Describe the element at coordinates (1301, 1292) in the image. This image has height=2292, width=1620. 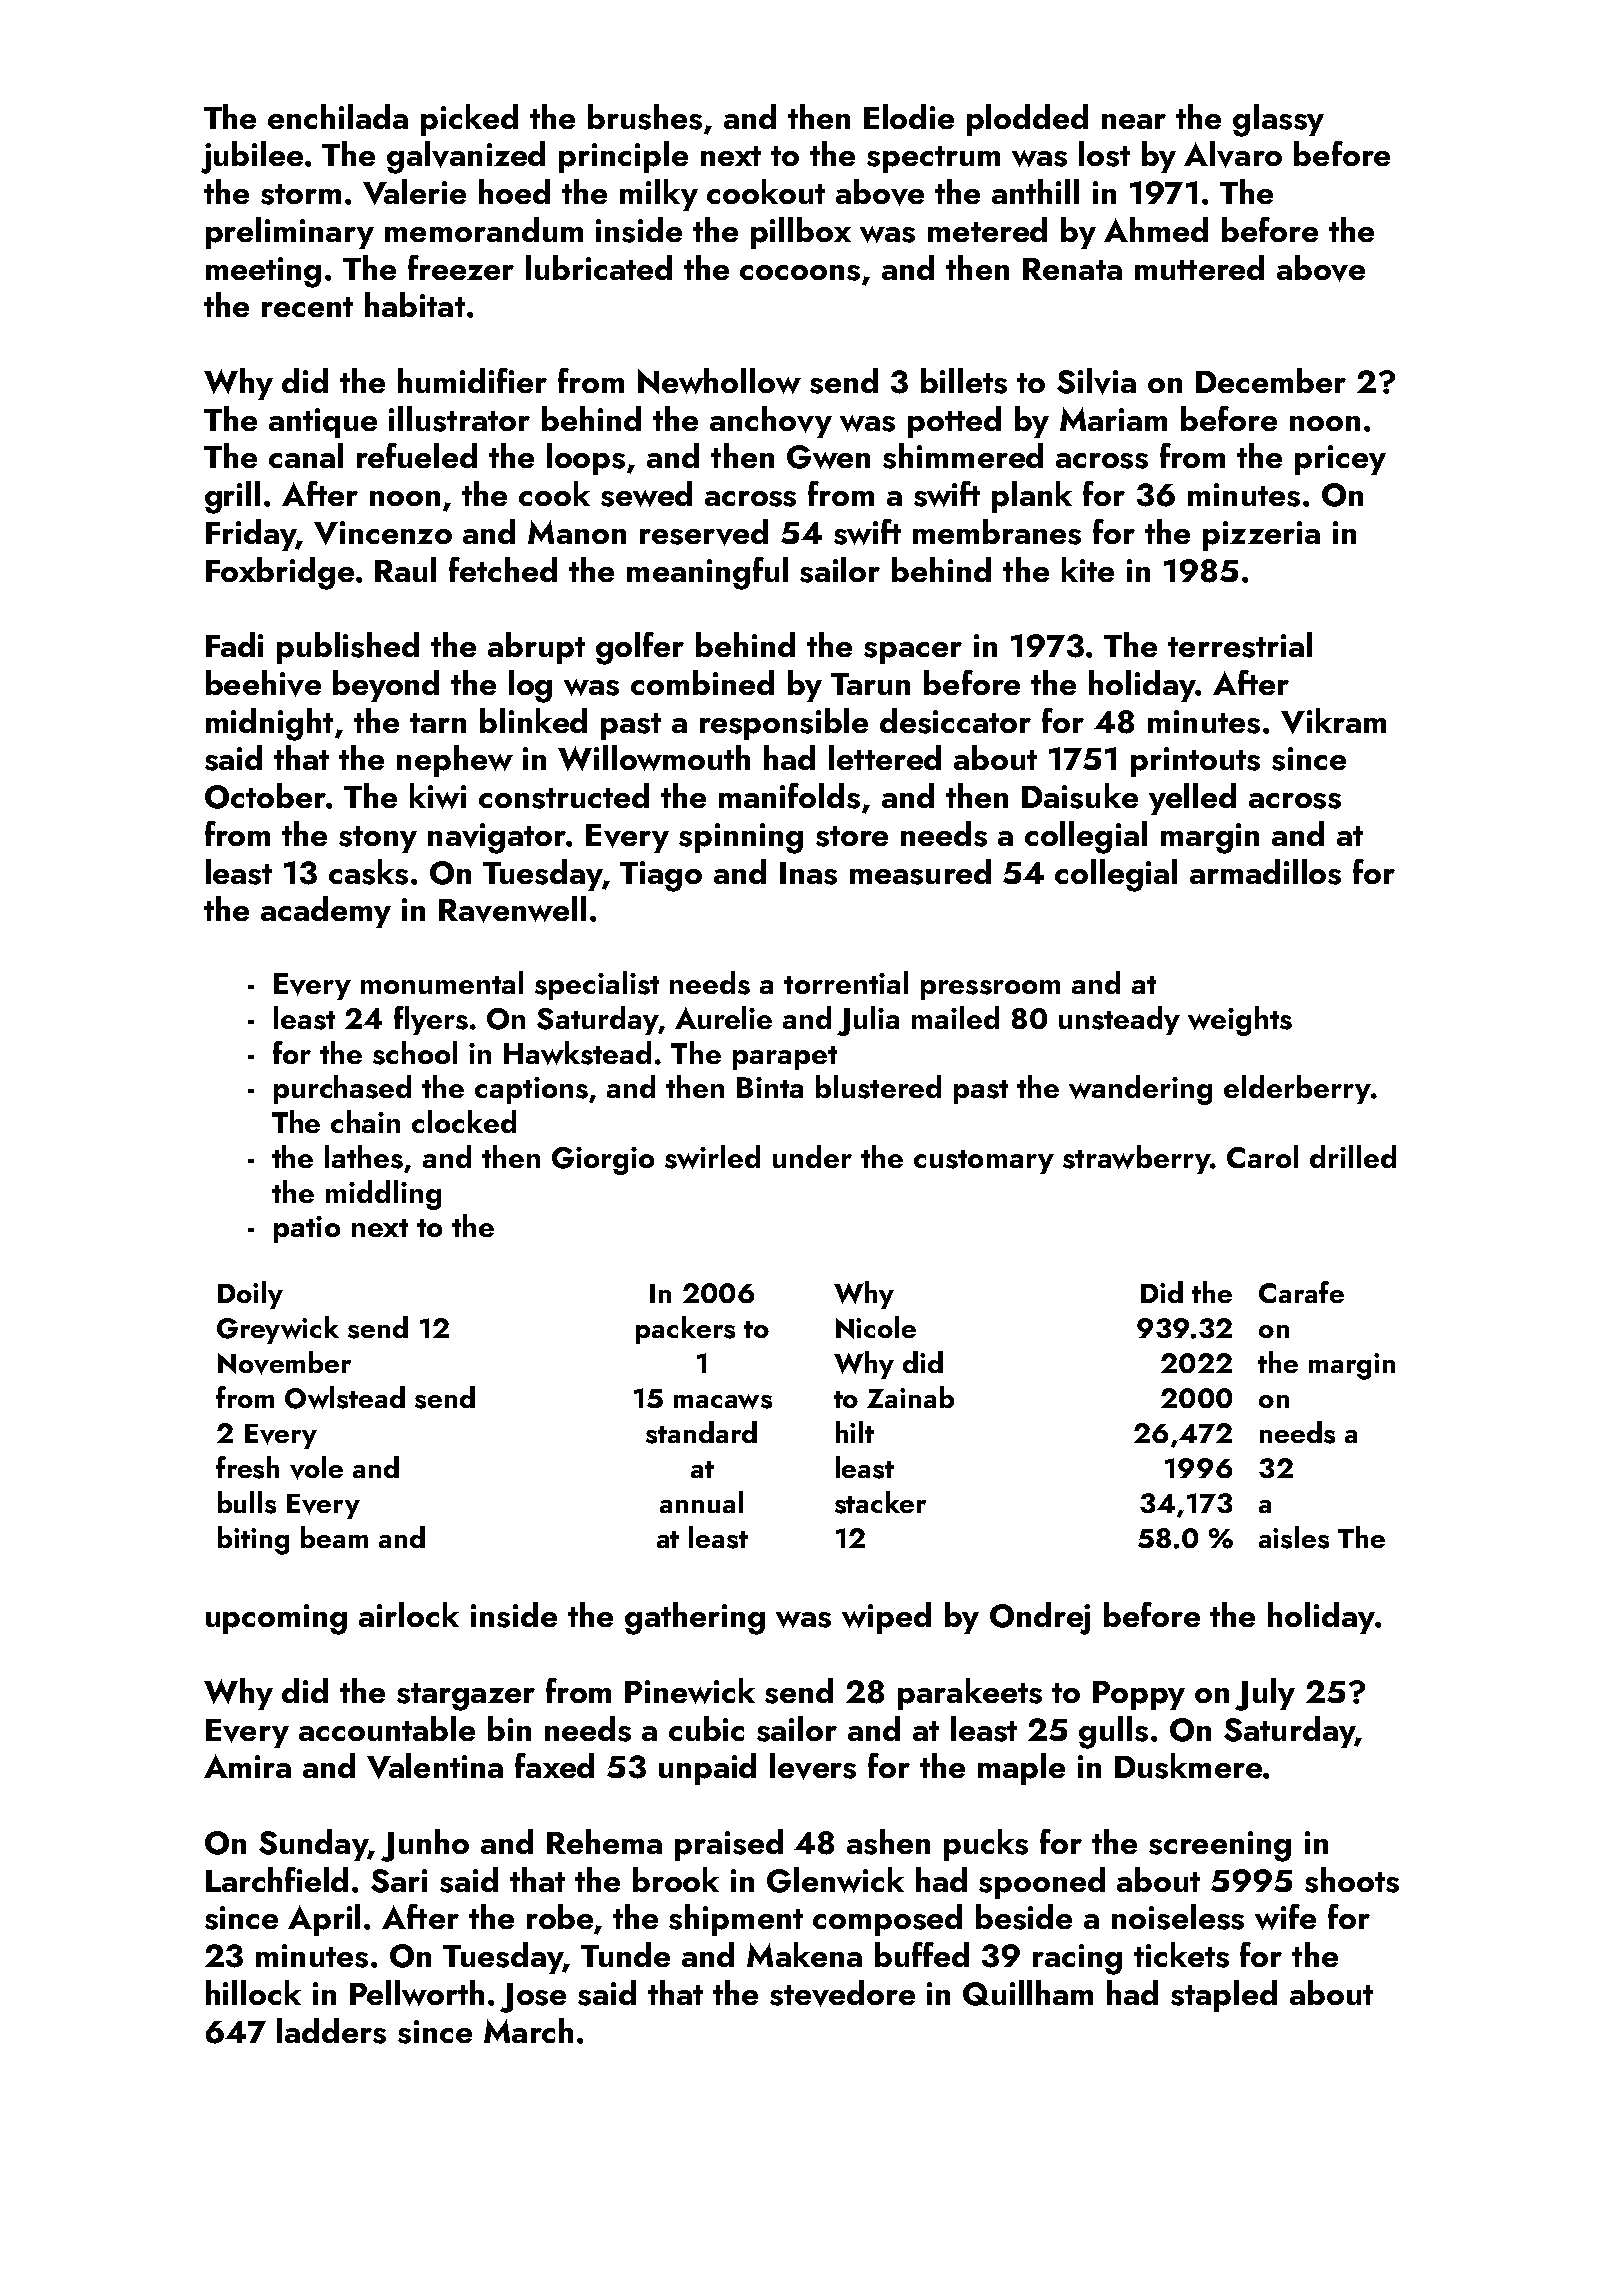
I see `Carafe` at that location.
